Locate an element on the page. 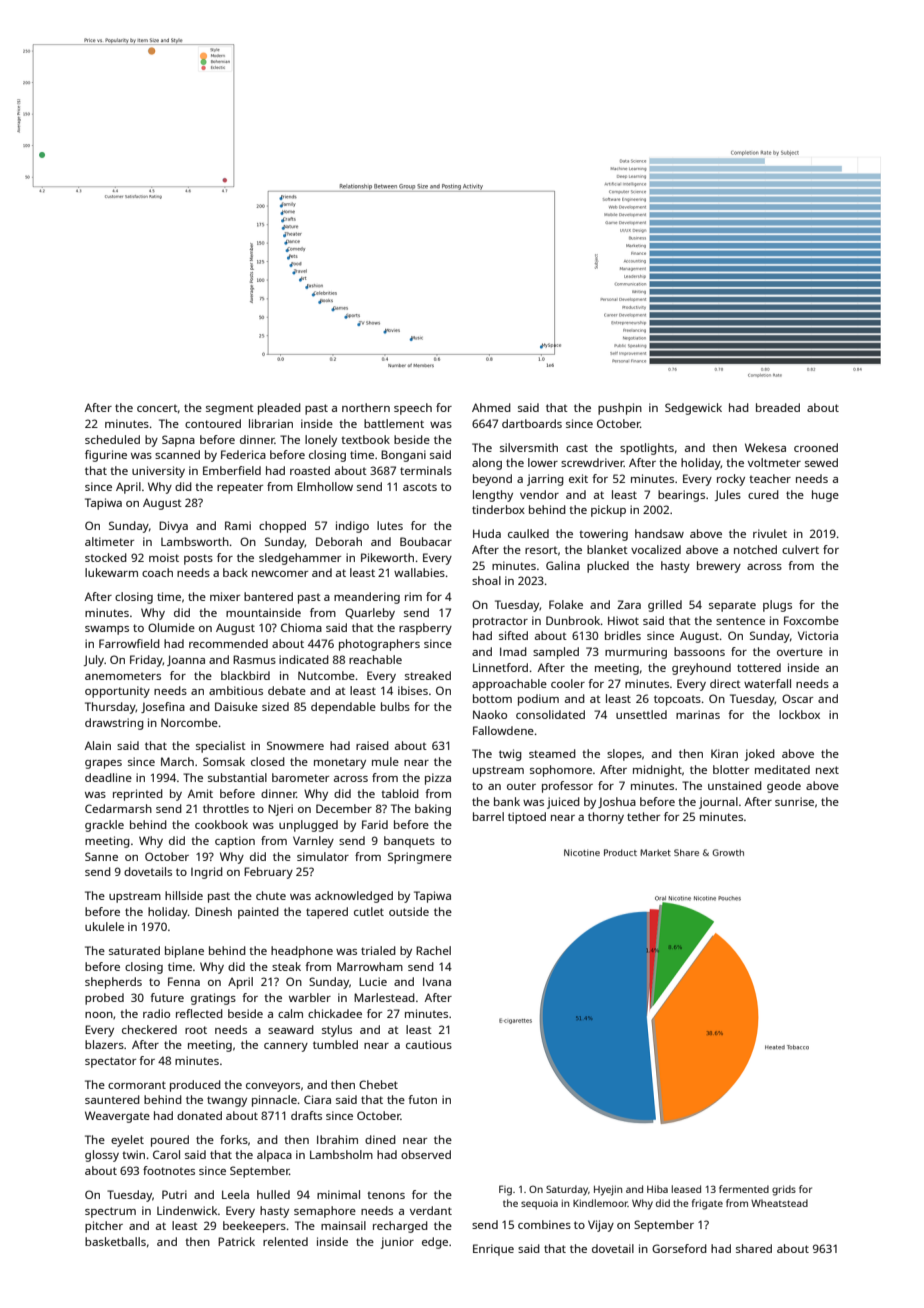 This image has height=1308, width=924. Gorseford is located at coordinates (679, 1248).
